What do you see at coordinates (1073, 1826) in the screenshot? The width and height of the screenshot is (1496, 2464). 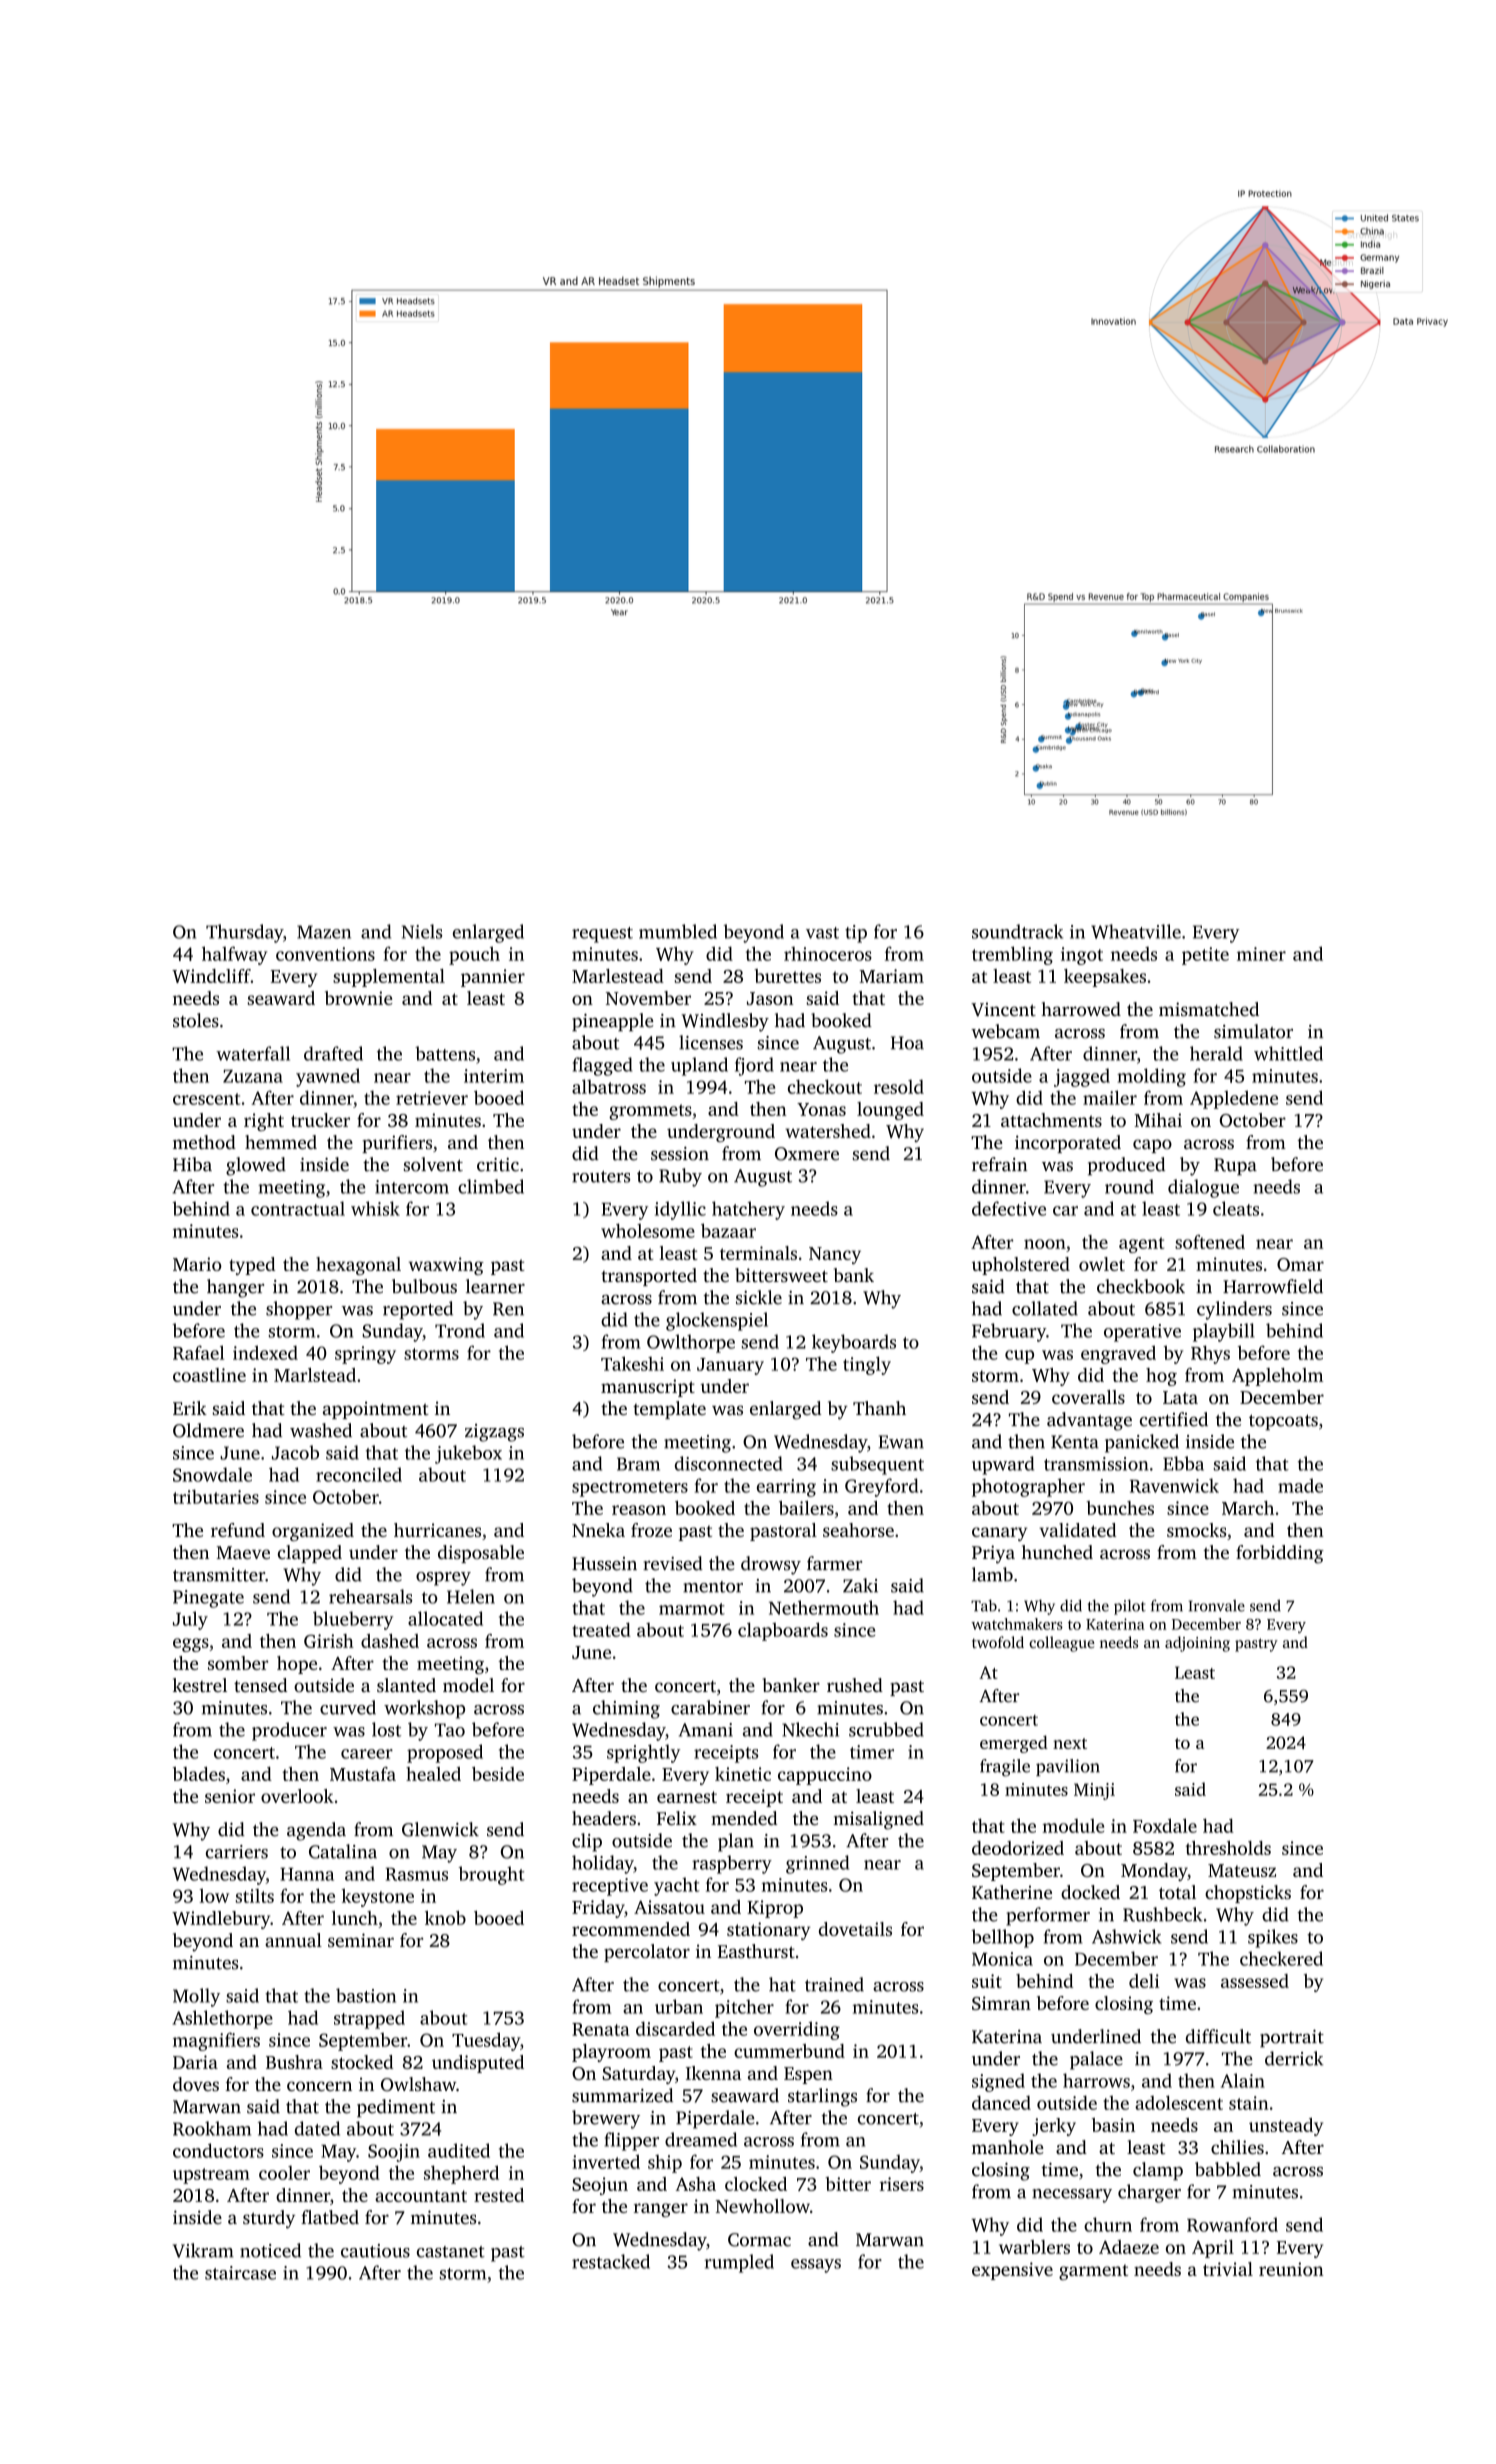 I see `module` at bounding box center [1073, 1826].
